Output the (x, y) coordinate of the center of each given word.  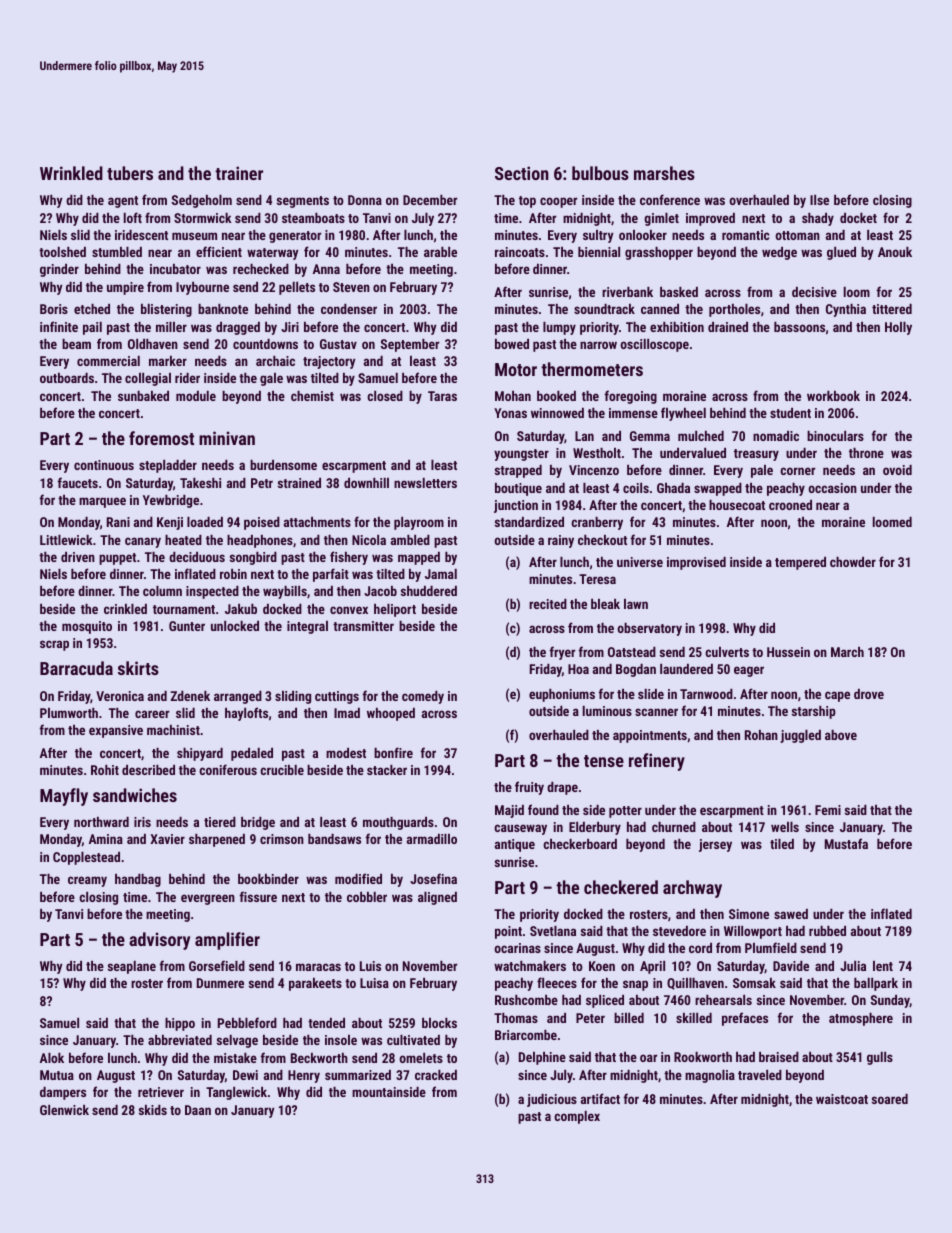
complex (577, 1117)
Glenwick (64, 1110)
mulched (701, 436)
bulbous (600, 173)
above (841, 735)
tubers (130, 173)
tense (604, 761)
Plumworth (69, 713)
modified (358, 878)
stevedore (679, 931)
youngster (521, 455)
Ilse (819, 200)
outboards (67, 378)
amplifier (227, 941)
